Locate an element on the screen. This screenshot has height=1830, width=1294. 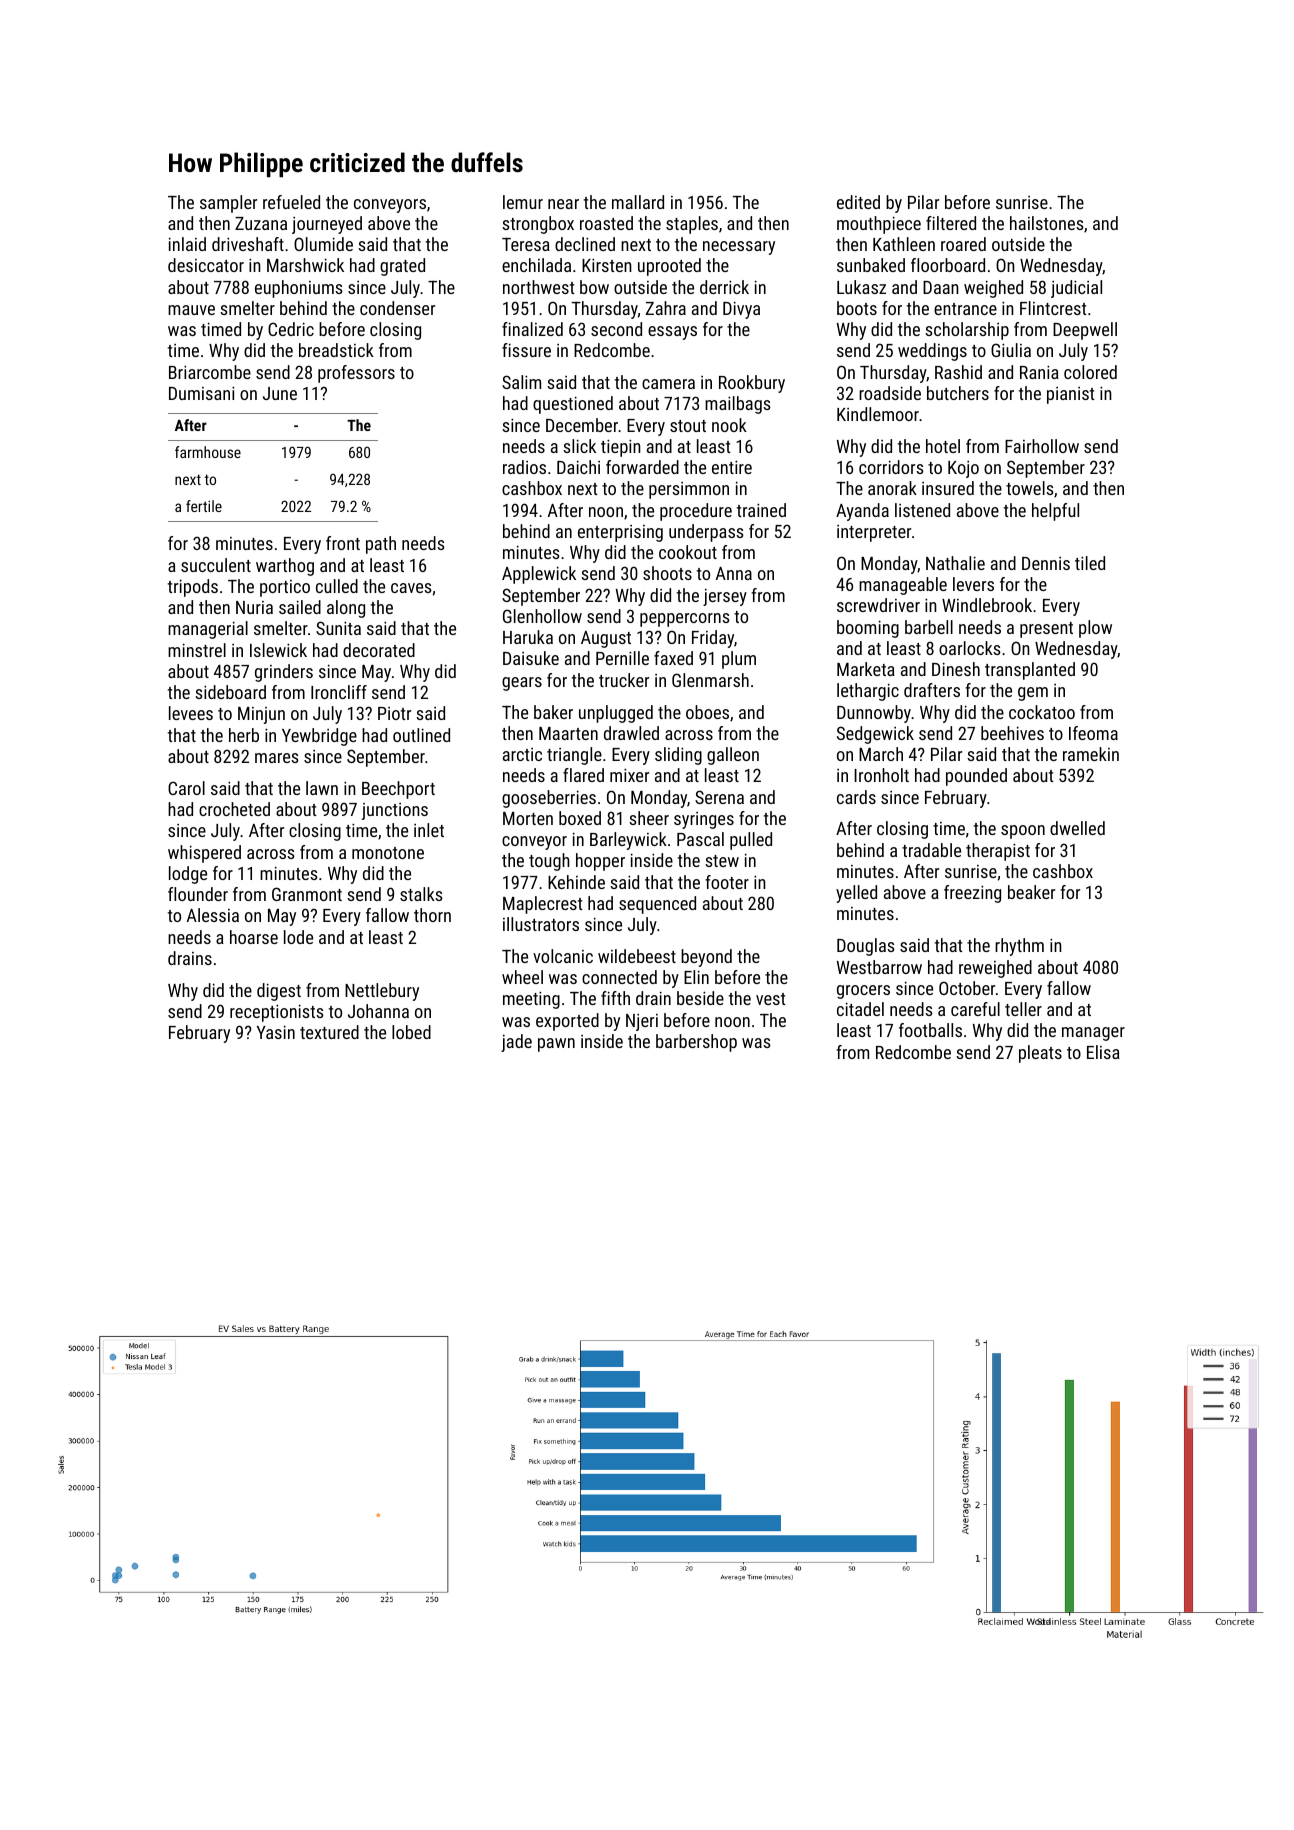
trained is located at coordinates (761, 510).
